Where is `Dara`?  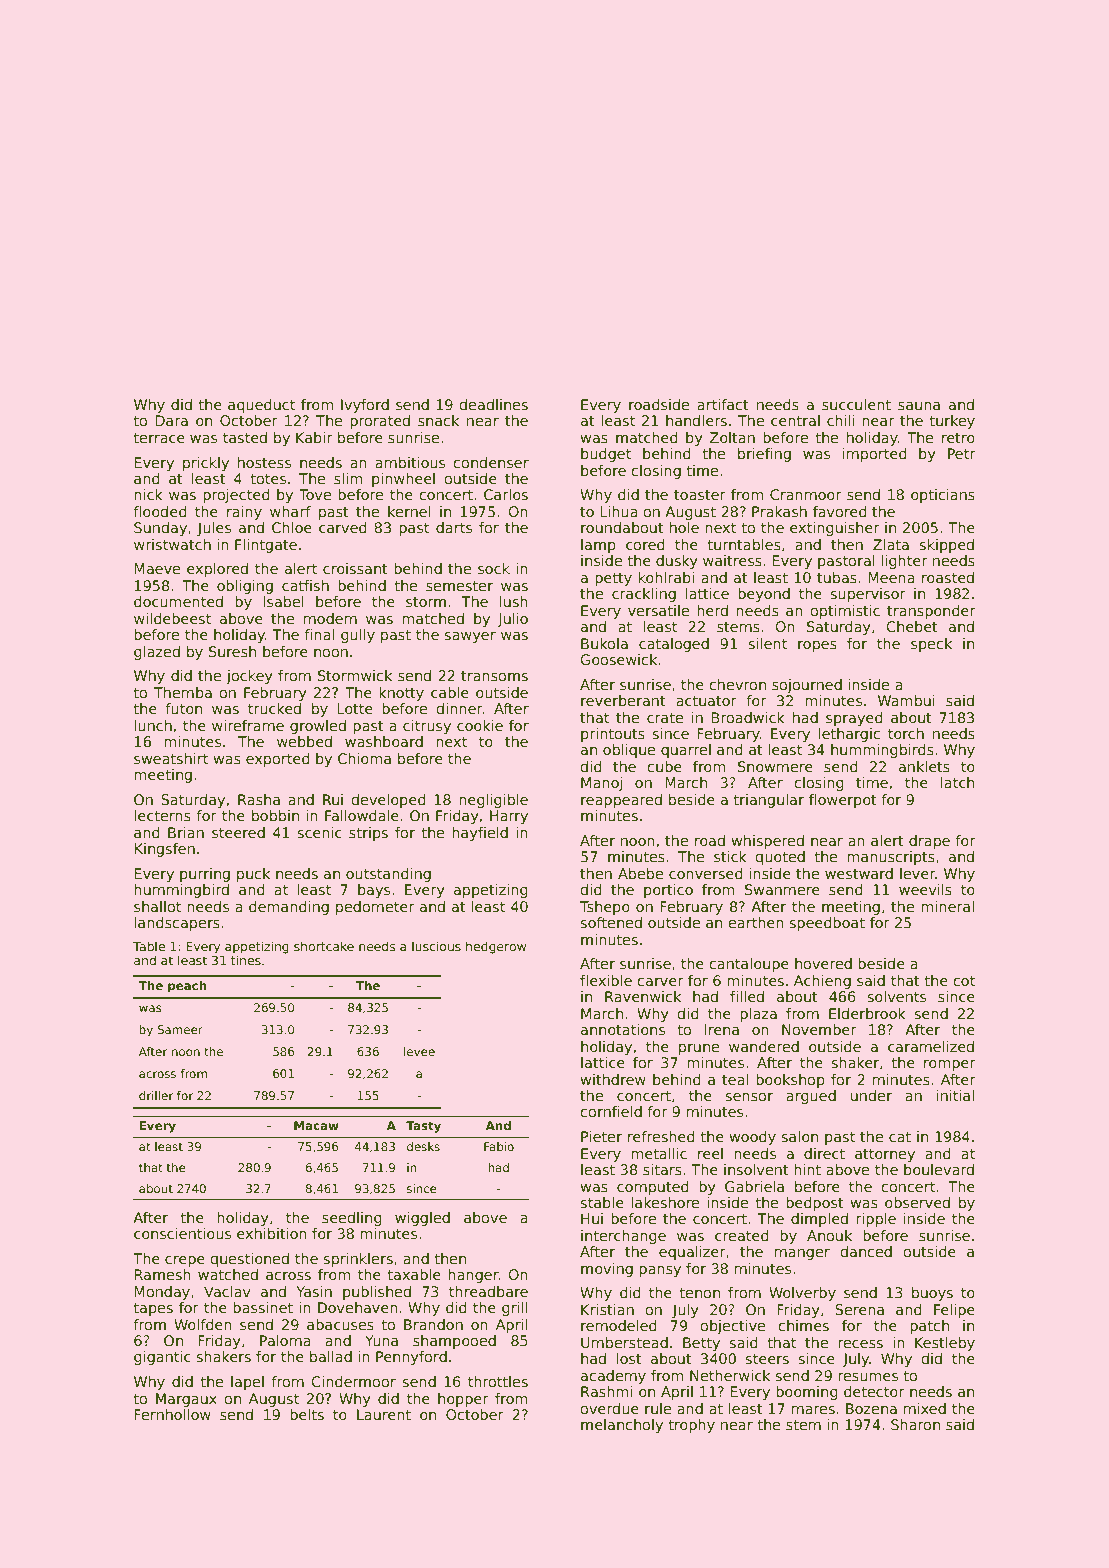
Dara is located at coordinates (171, 420).
